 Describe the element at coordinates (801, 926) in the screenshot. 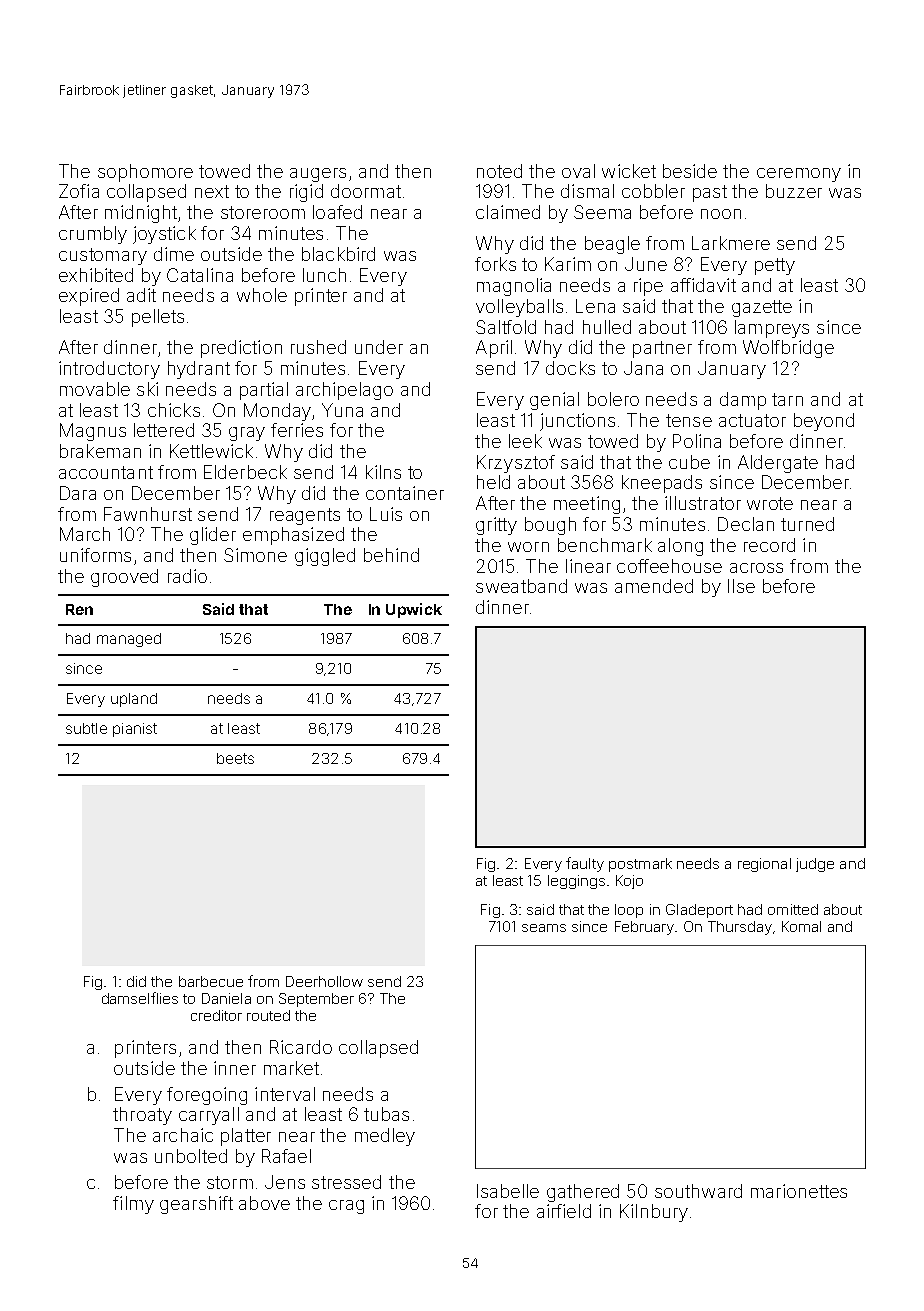

I see `Komal` at that location.
